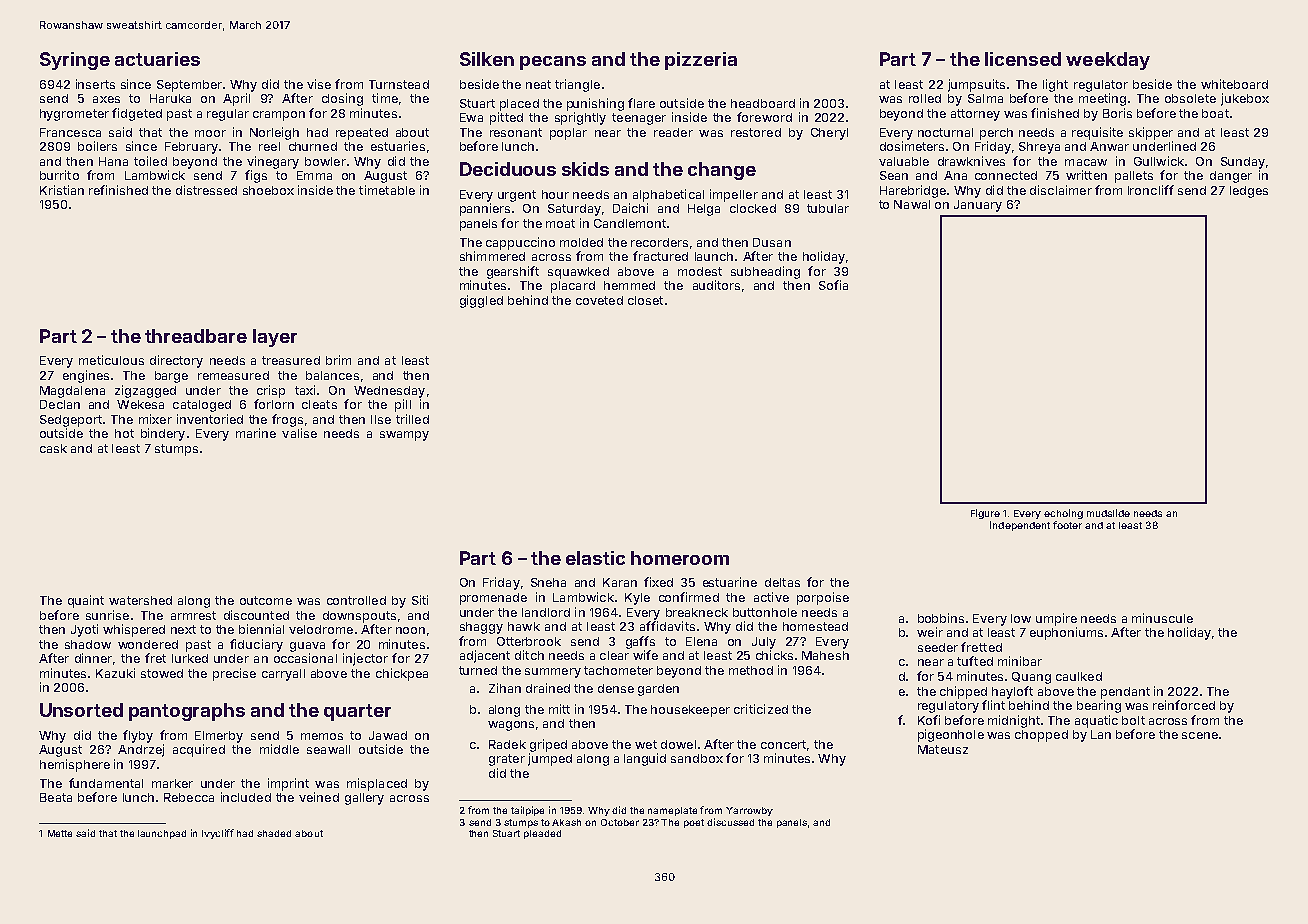  Describe the element at coordinates (97, 146) in the screenshot. I see `boilers` at that location.
